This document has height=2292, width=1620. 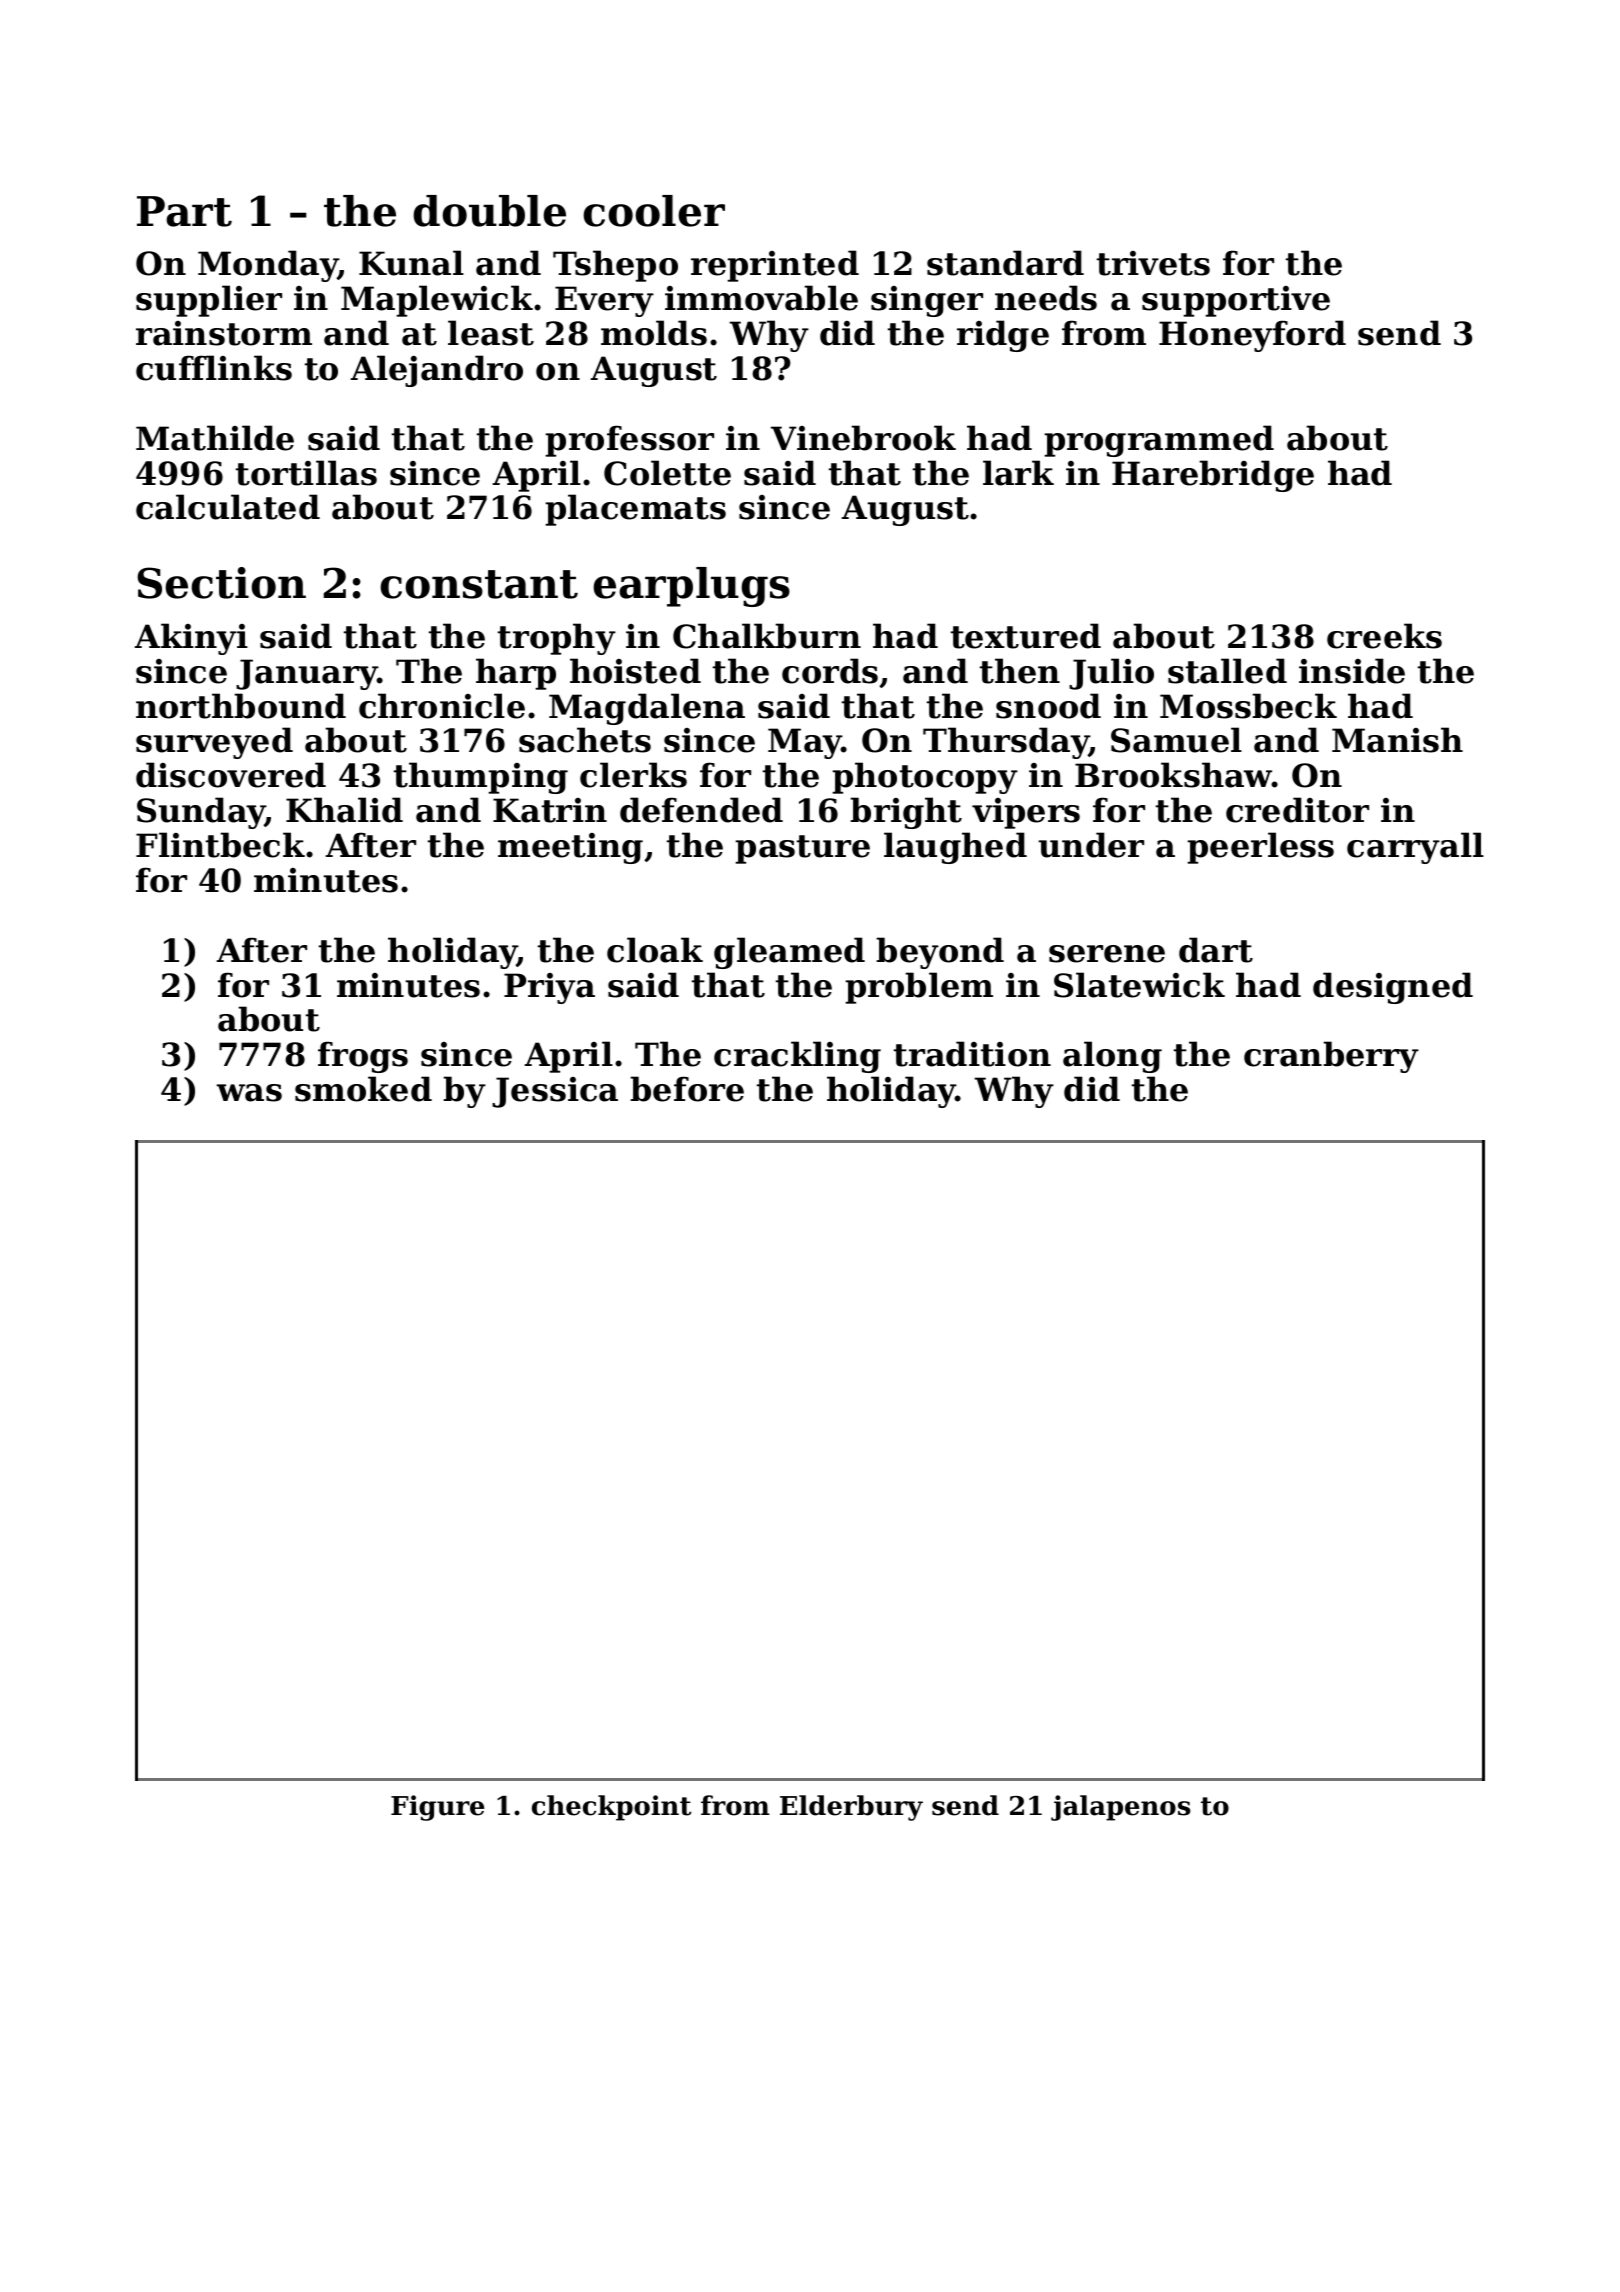 What do you see at coordinates (489, 211) in the document?
I see `double` at bounding box center [489, 211].
